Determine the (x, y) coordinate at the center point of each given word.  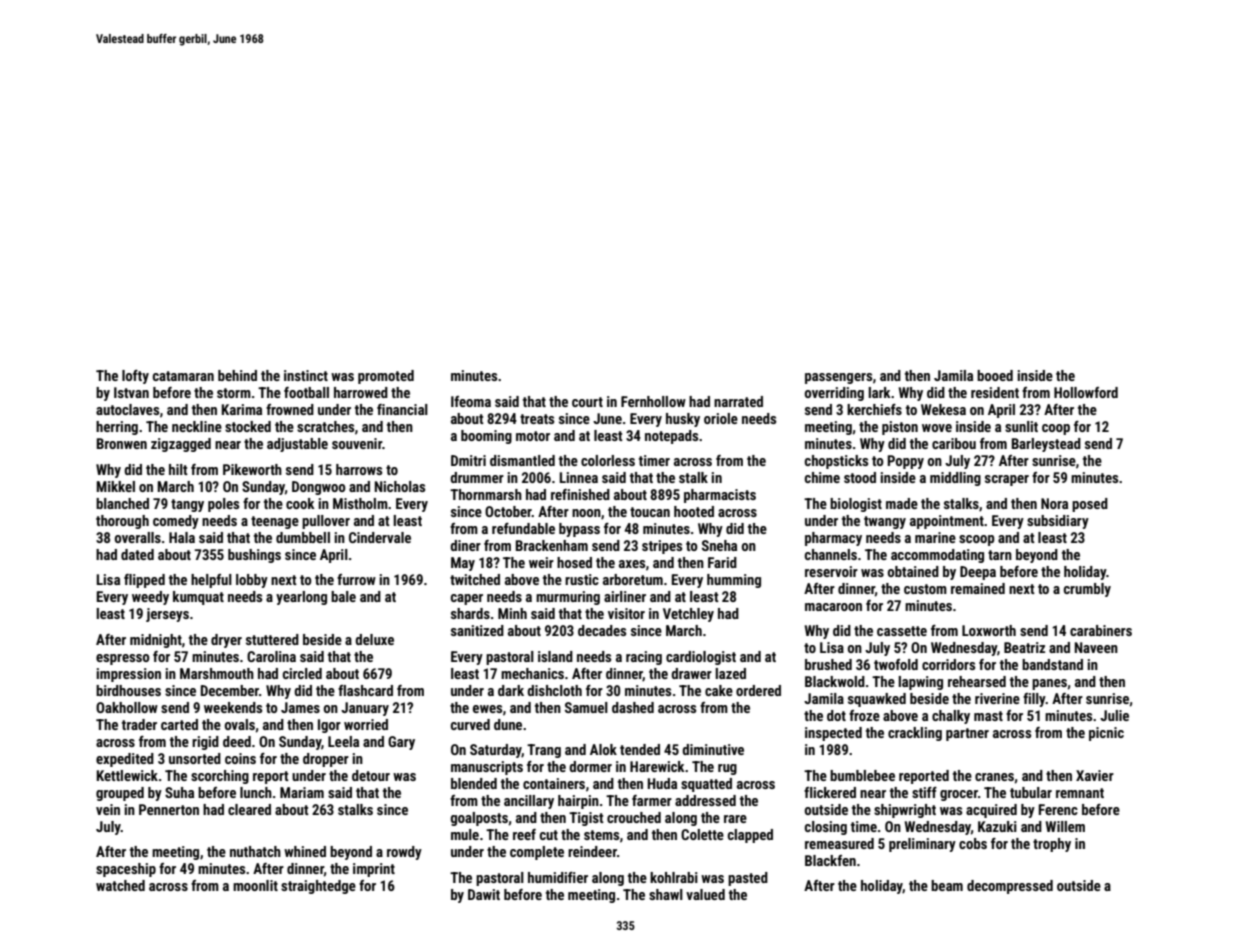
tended (640, 749)
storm (234, 393)
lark (879, 392)
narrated (738, 401)
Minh (512, 613)
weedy (150, 598)
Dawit (484, 894)
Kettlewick (127, 775)
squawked (877, 700)
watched (120, 885)
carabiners (1101, 630)
